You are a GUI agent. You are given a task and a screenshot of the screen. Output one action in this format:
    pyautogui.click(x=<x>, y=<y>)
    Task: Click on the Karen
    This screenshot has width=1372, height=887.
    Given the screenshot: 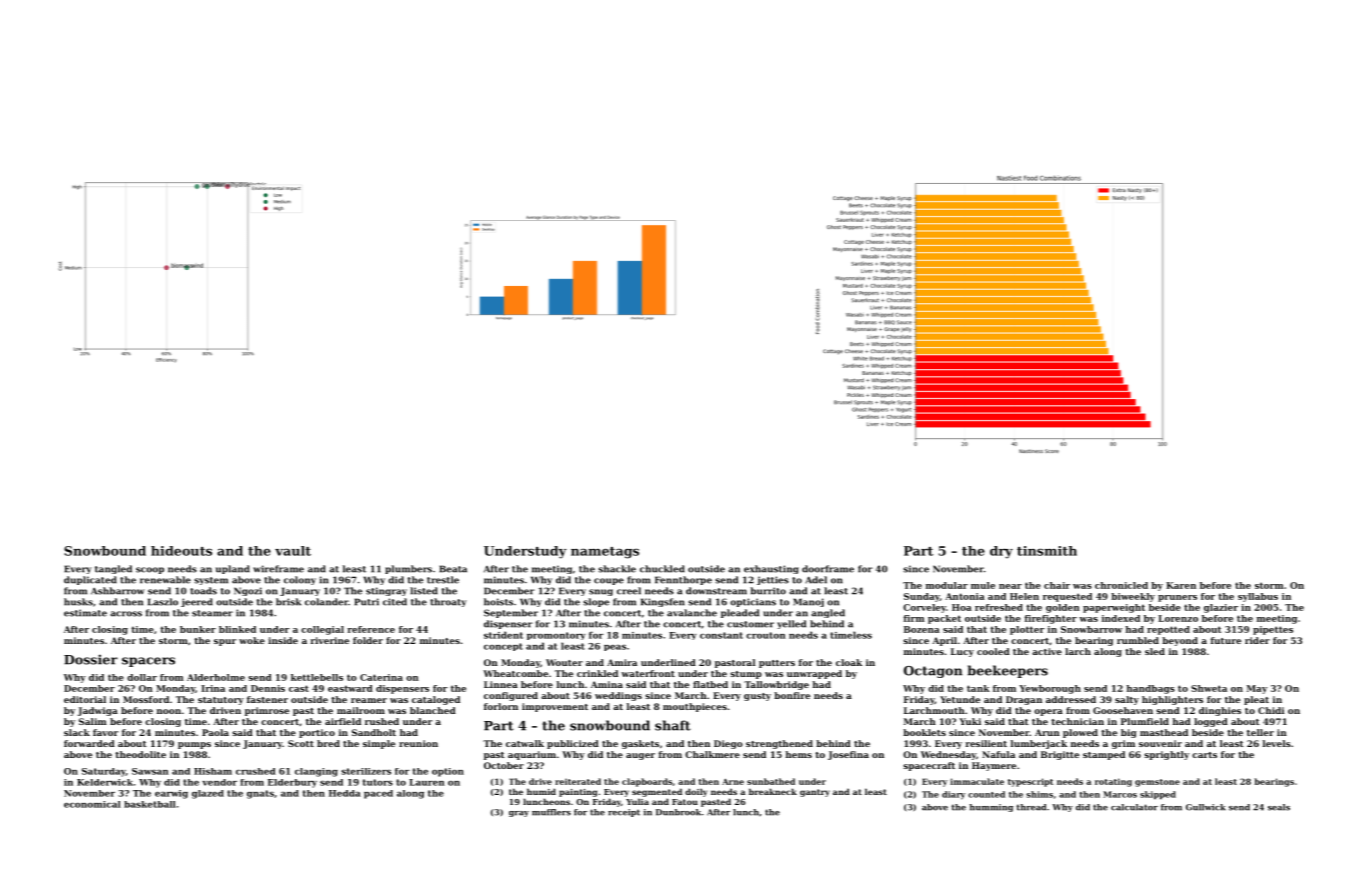 What is the action you would take?
    pyautogui.click(x=1181, y=585)
